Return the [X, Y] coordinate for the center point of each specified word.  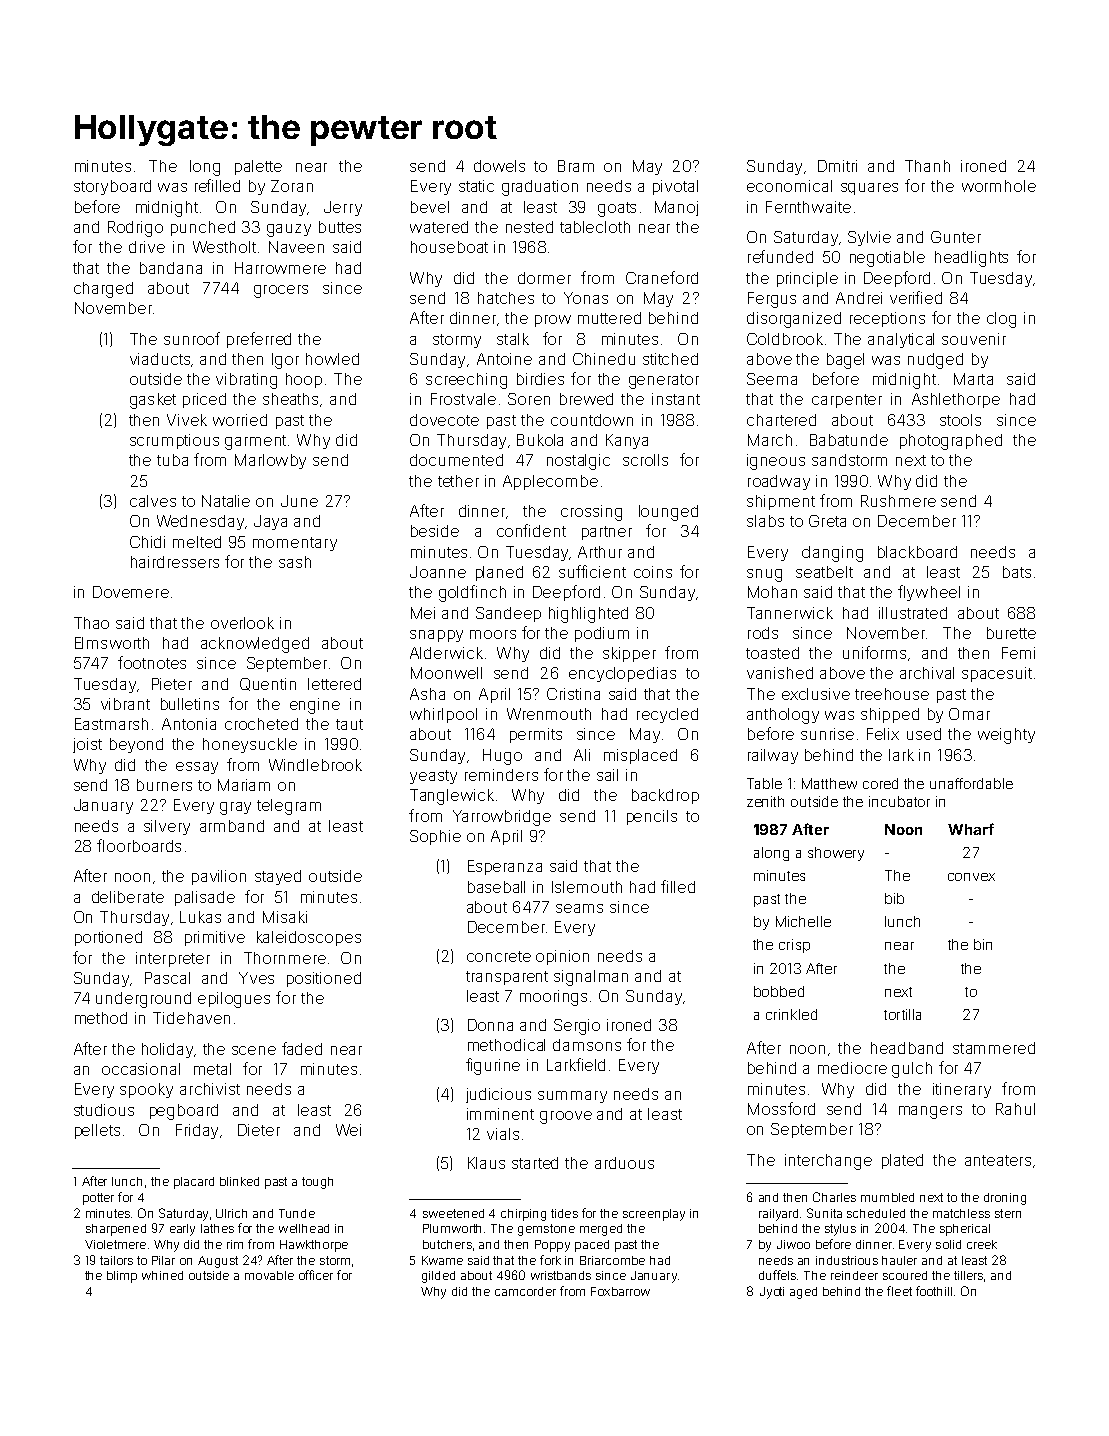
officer [316, 1275]
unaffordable [971, 783]
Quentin [268, 684]
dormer [544, 278]
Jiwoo [793, 1244]
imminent [500, 1114]
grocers [281, 291]
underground [143, 1000]
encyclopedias [622, 674]
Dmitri [837, 166]
